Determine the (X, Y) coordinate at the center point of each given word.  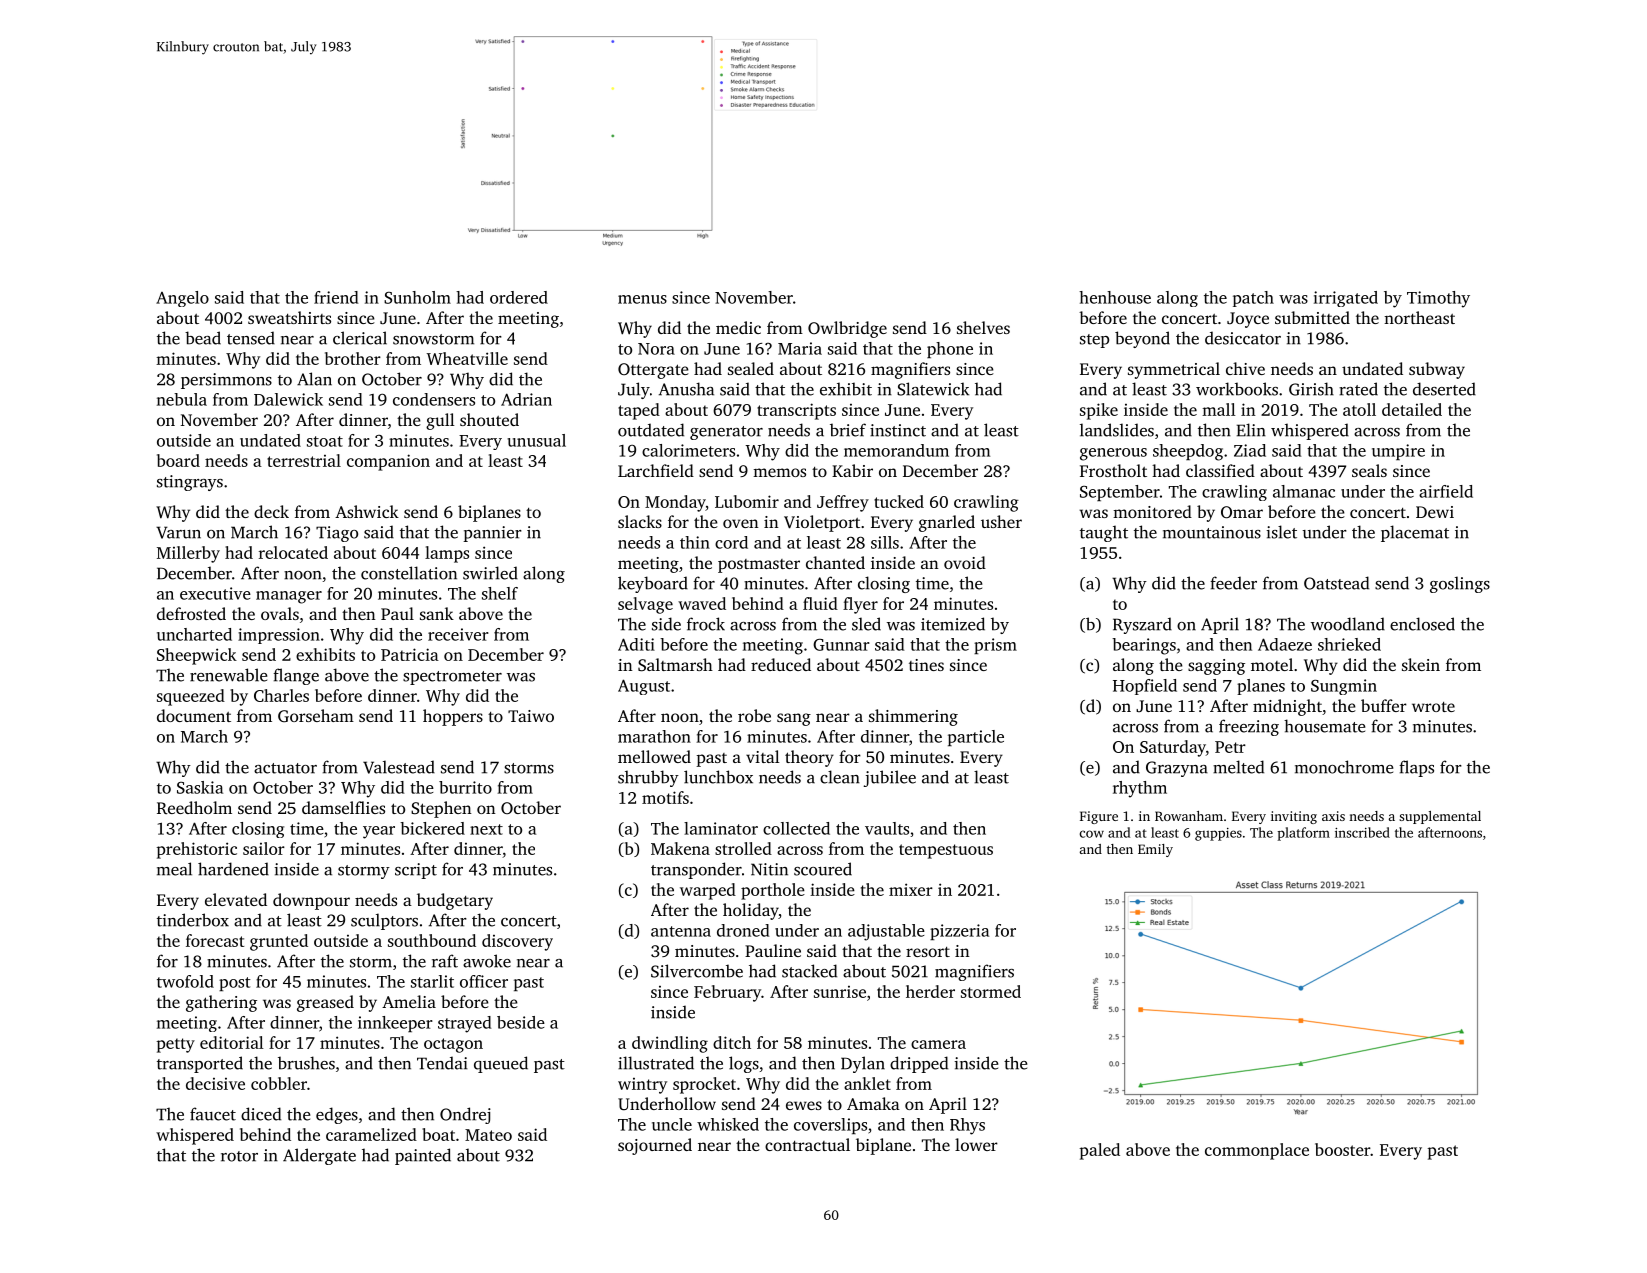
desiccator (1243, 338)
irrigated (1346, 299)
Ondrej (465, 1115)
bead (203, 338)
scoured (823, 869)
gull (440, 421)
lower (976, 1144)
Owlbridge (847, 329)
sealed (751, 368)
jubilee (890, 778)
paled (1100, 1151)
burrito (465, 787)
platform (1304, 834)
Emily (1155, 850)
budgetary (455, 901)
